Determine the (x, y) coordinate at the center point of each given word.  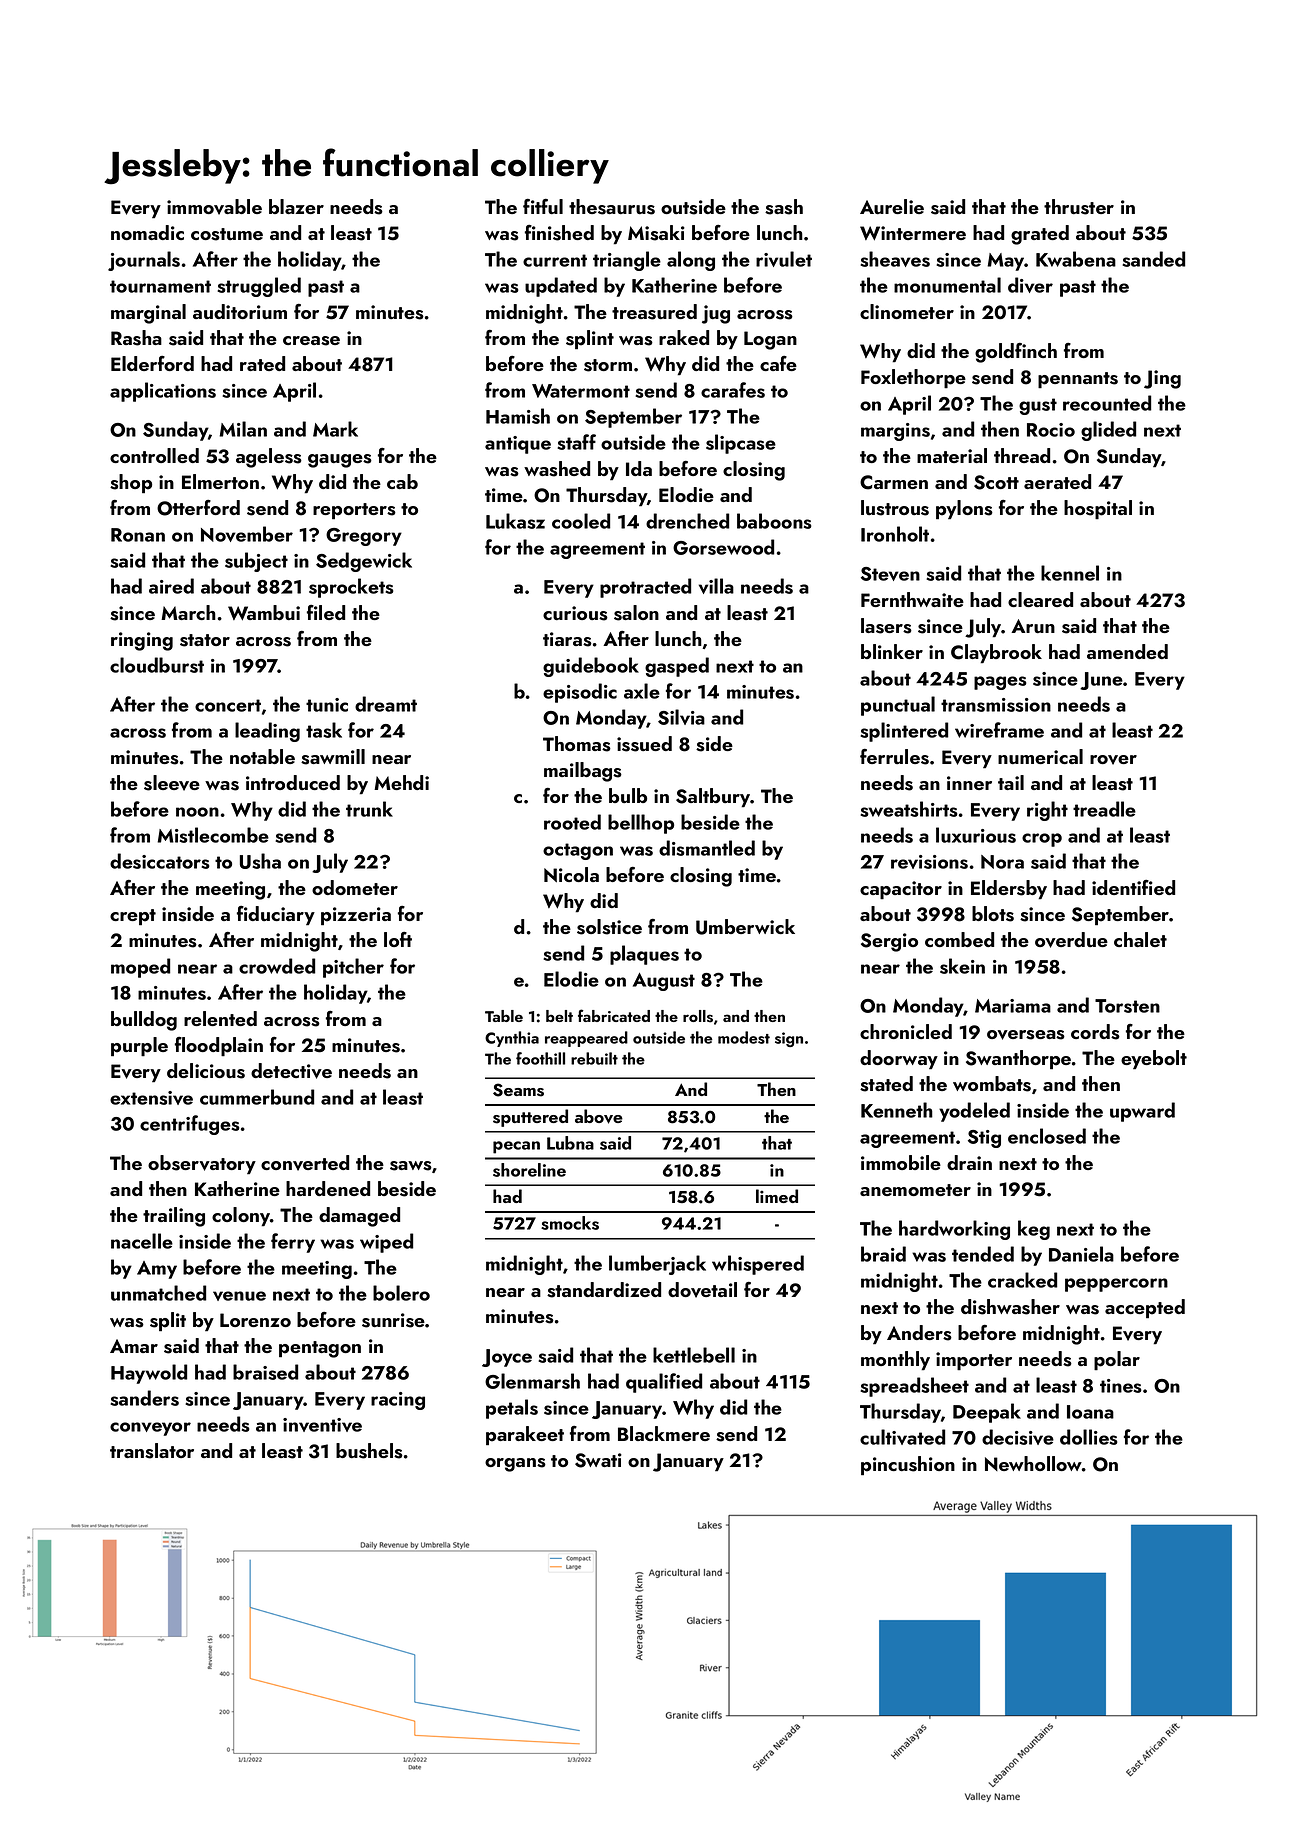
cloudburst (157, 665)
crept (133, 917)
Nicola (571, 874)
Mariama (1013, 1006)
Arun (1033, 626)
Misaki (656, 233)
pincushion (908, 1465)
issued (644, 744)
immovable (214, 207)
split (168, 1321)
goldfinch (1016, 353)
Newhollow (1033, 1463)
